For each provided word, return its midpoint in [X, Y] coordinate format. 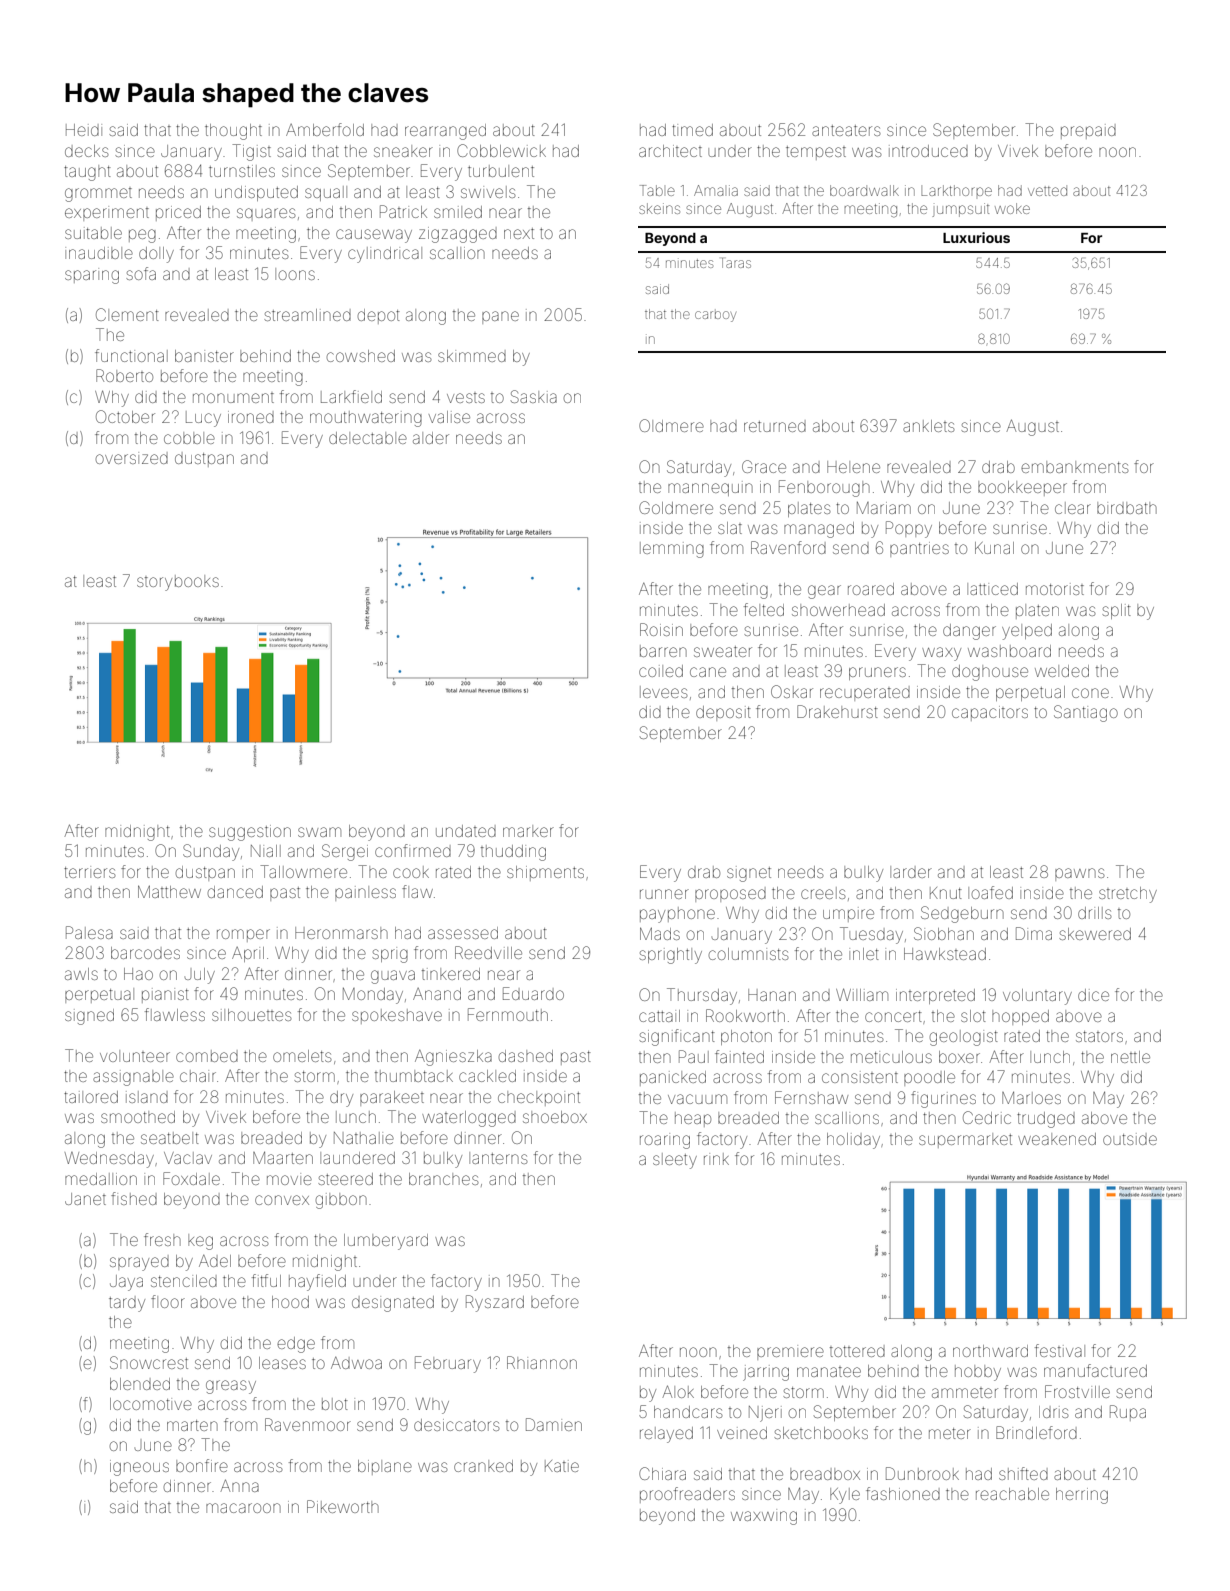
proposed [730, 894]
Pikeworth [343, 1506]
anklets [929, 426]
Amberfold [325, 129]
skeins [659, 208]
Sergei [345, 852]
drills [1095, 913]
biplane [385, 1467]
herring [1082, 1496]
